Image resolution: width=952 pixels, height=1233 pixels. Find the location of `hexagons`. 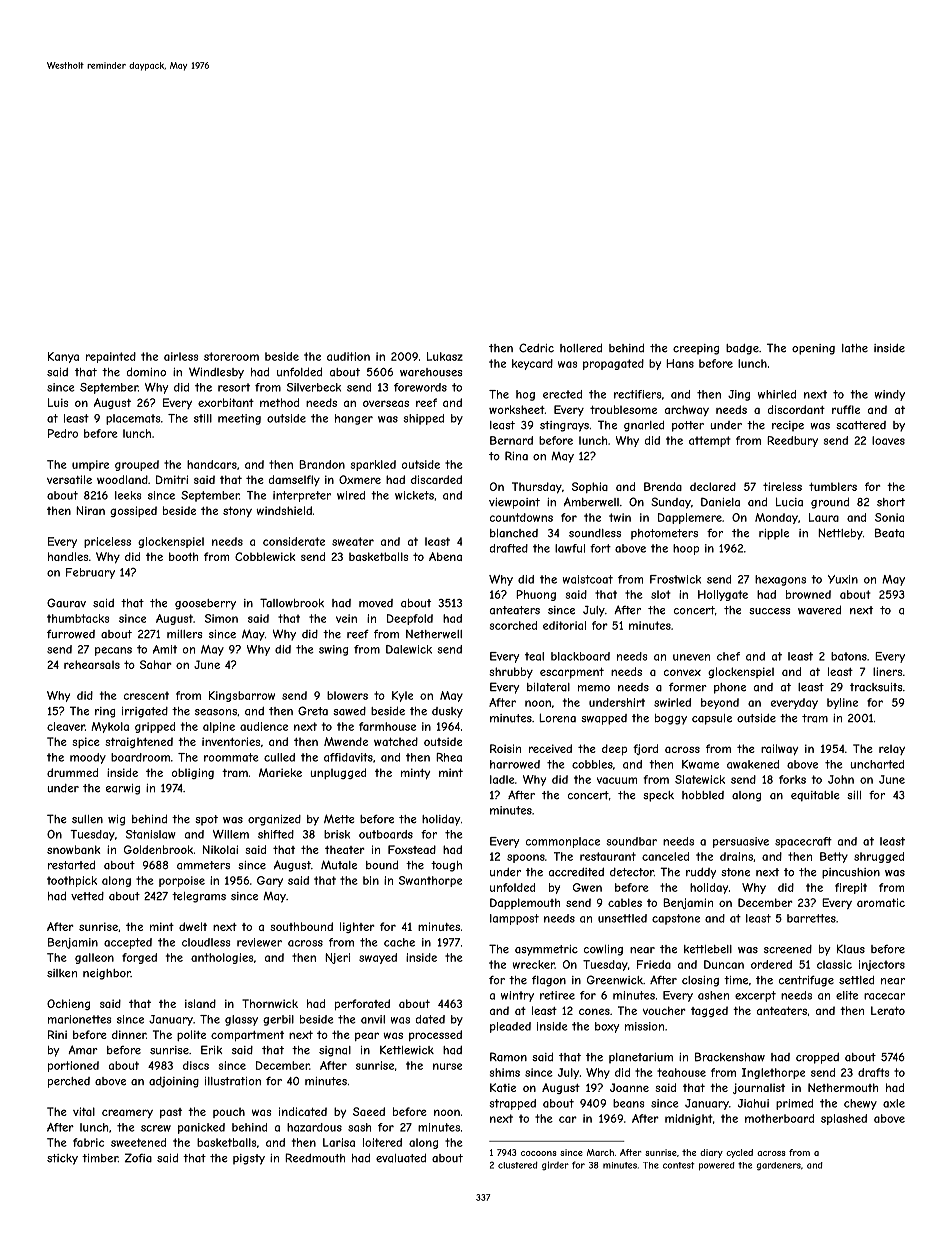

hexagons is located at coordinates (780, 580).
